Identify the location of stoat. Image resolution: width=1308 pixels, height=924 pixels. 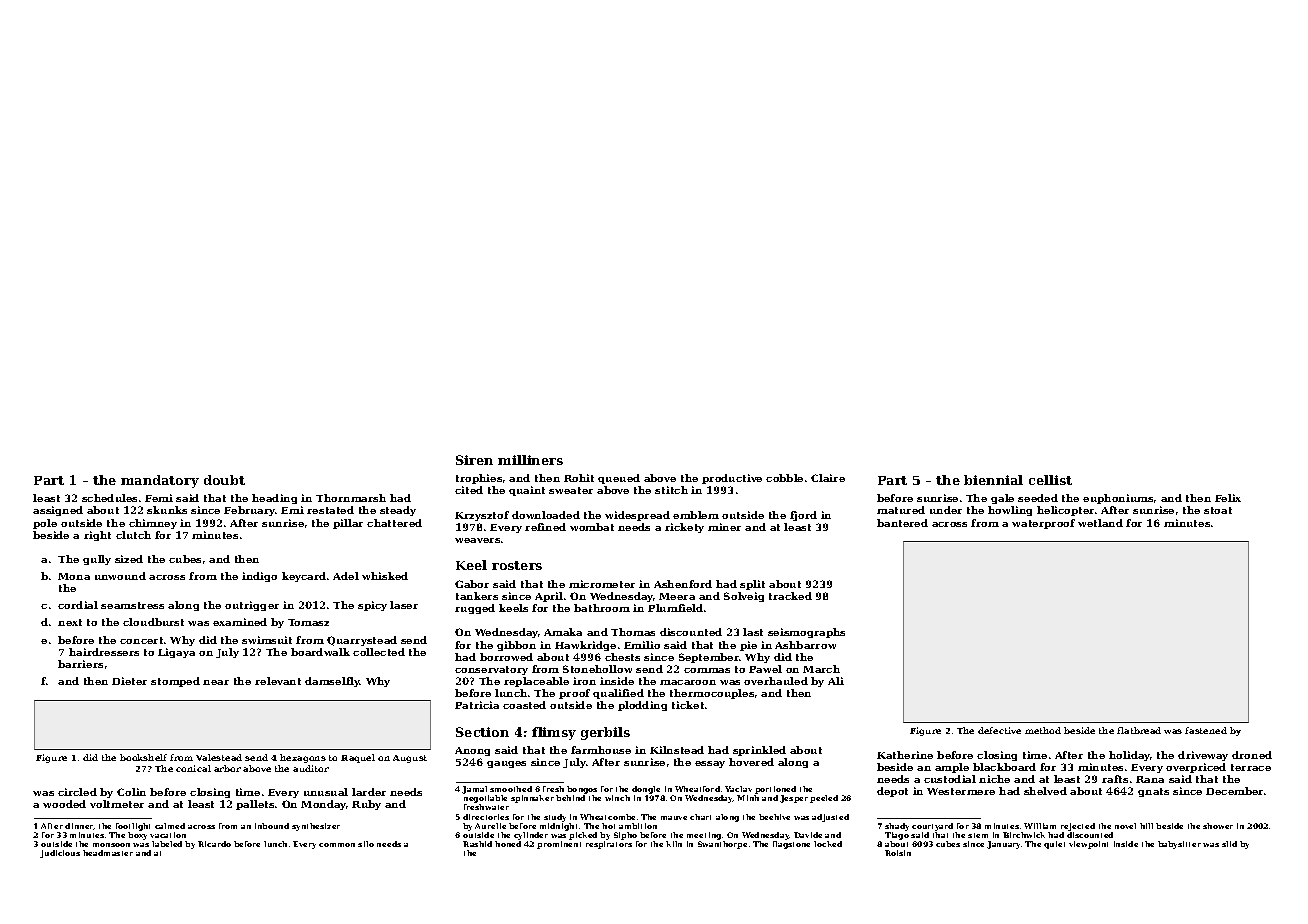
(1218, 510).
